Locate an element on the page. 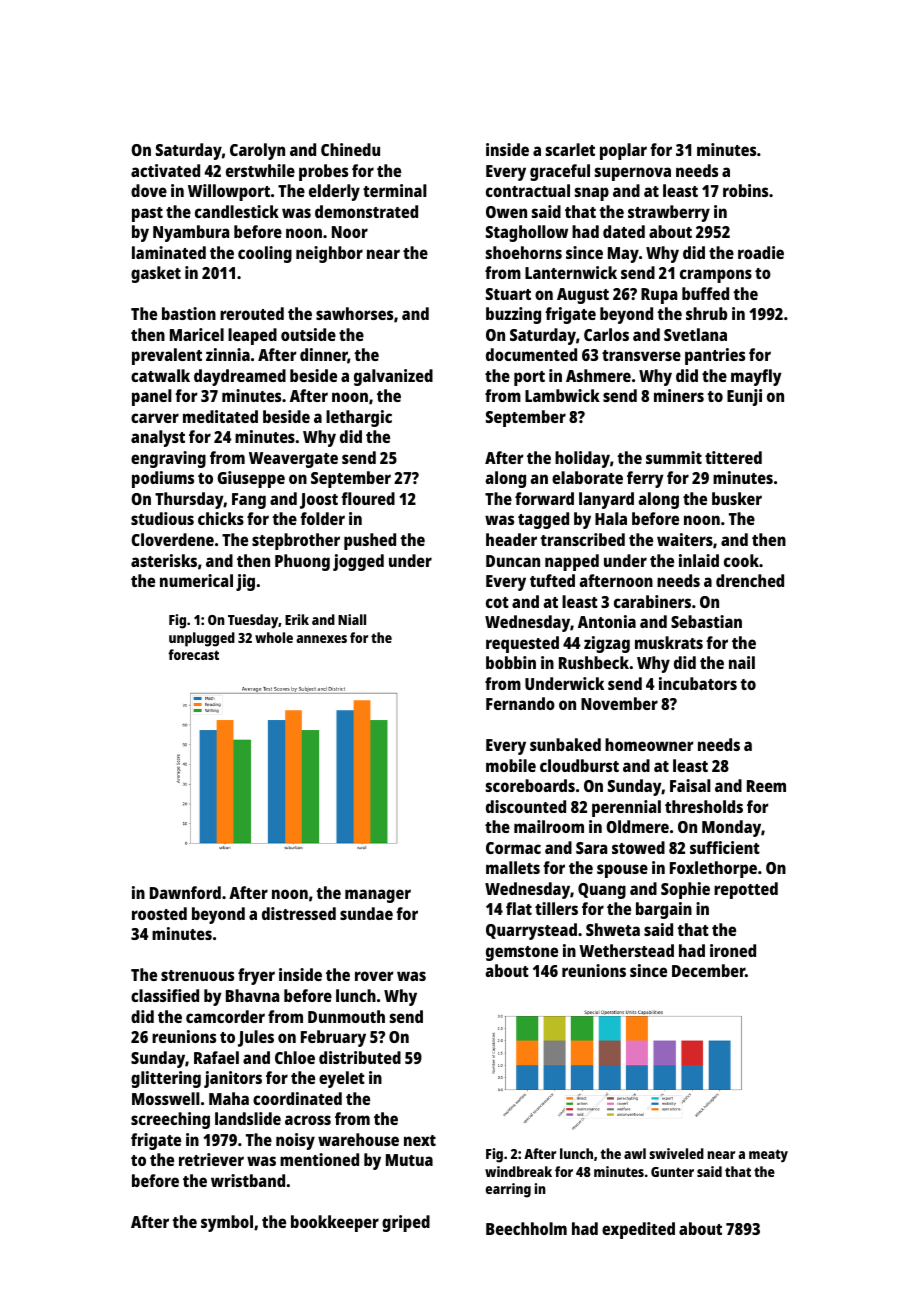 The height and width of the document is (1314, 924). roosted is located at coordinates (159, 913).
